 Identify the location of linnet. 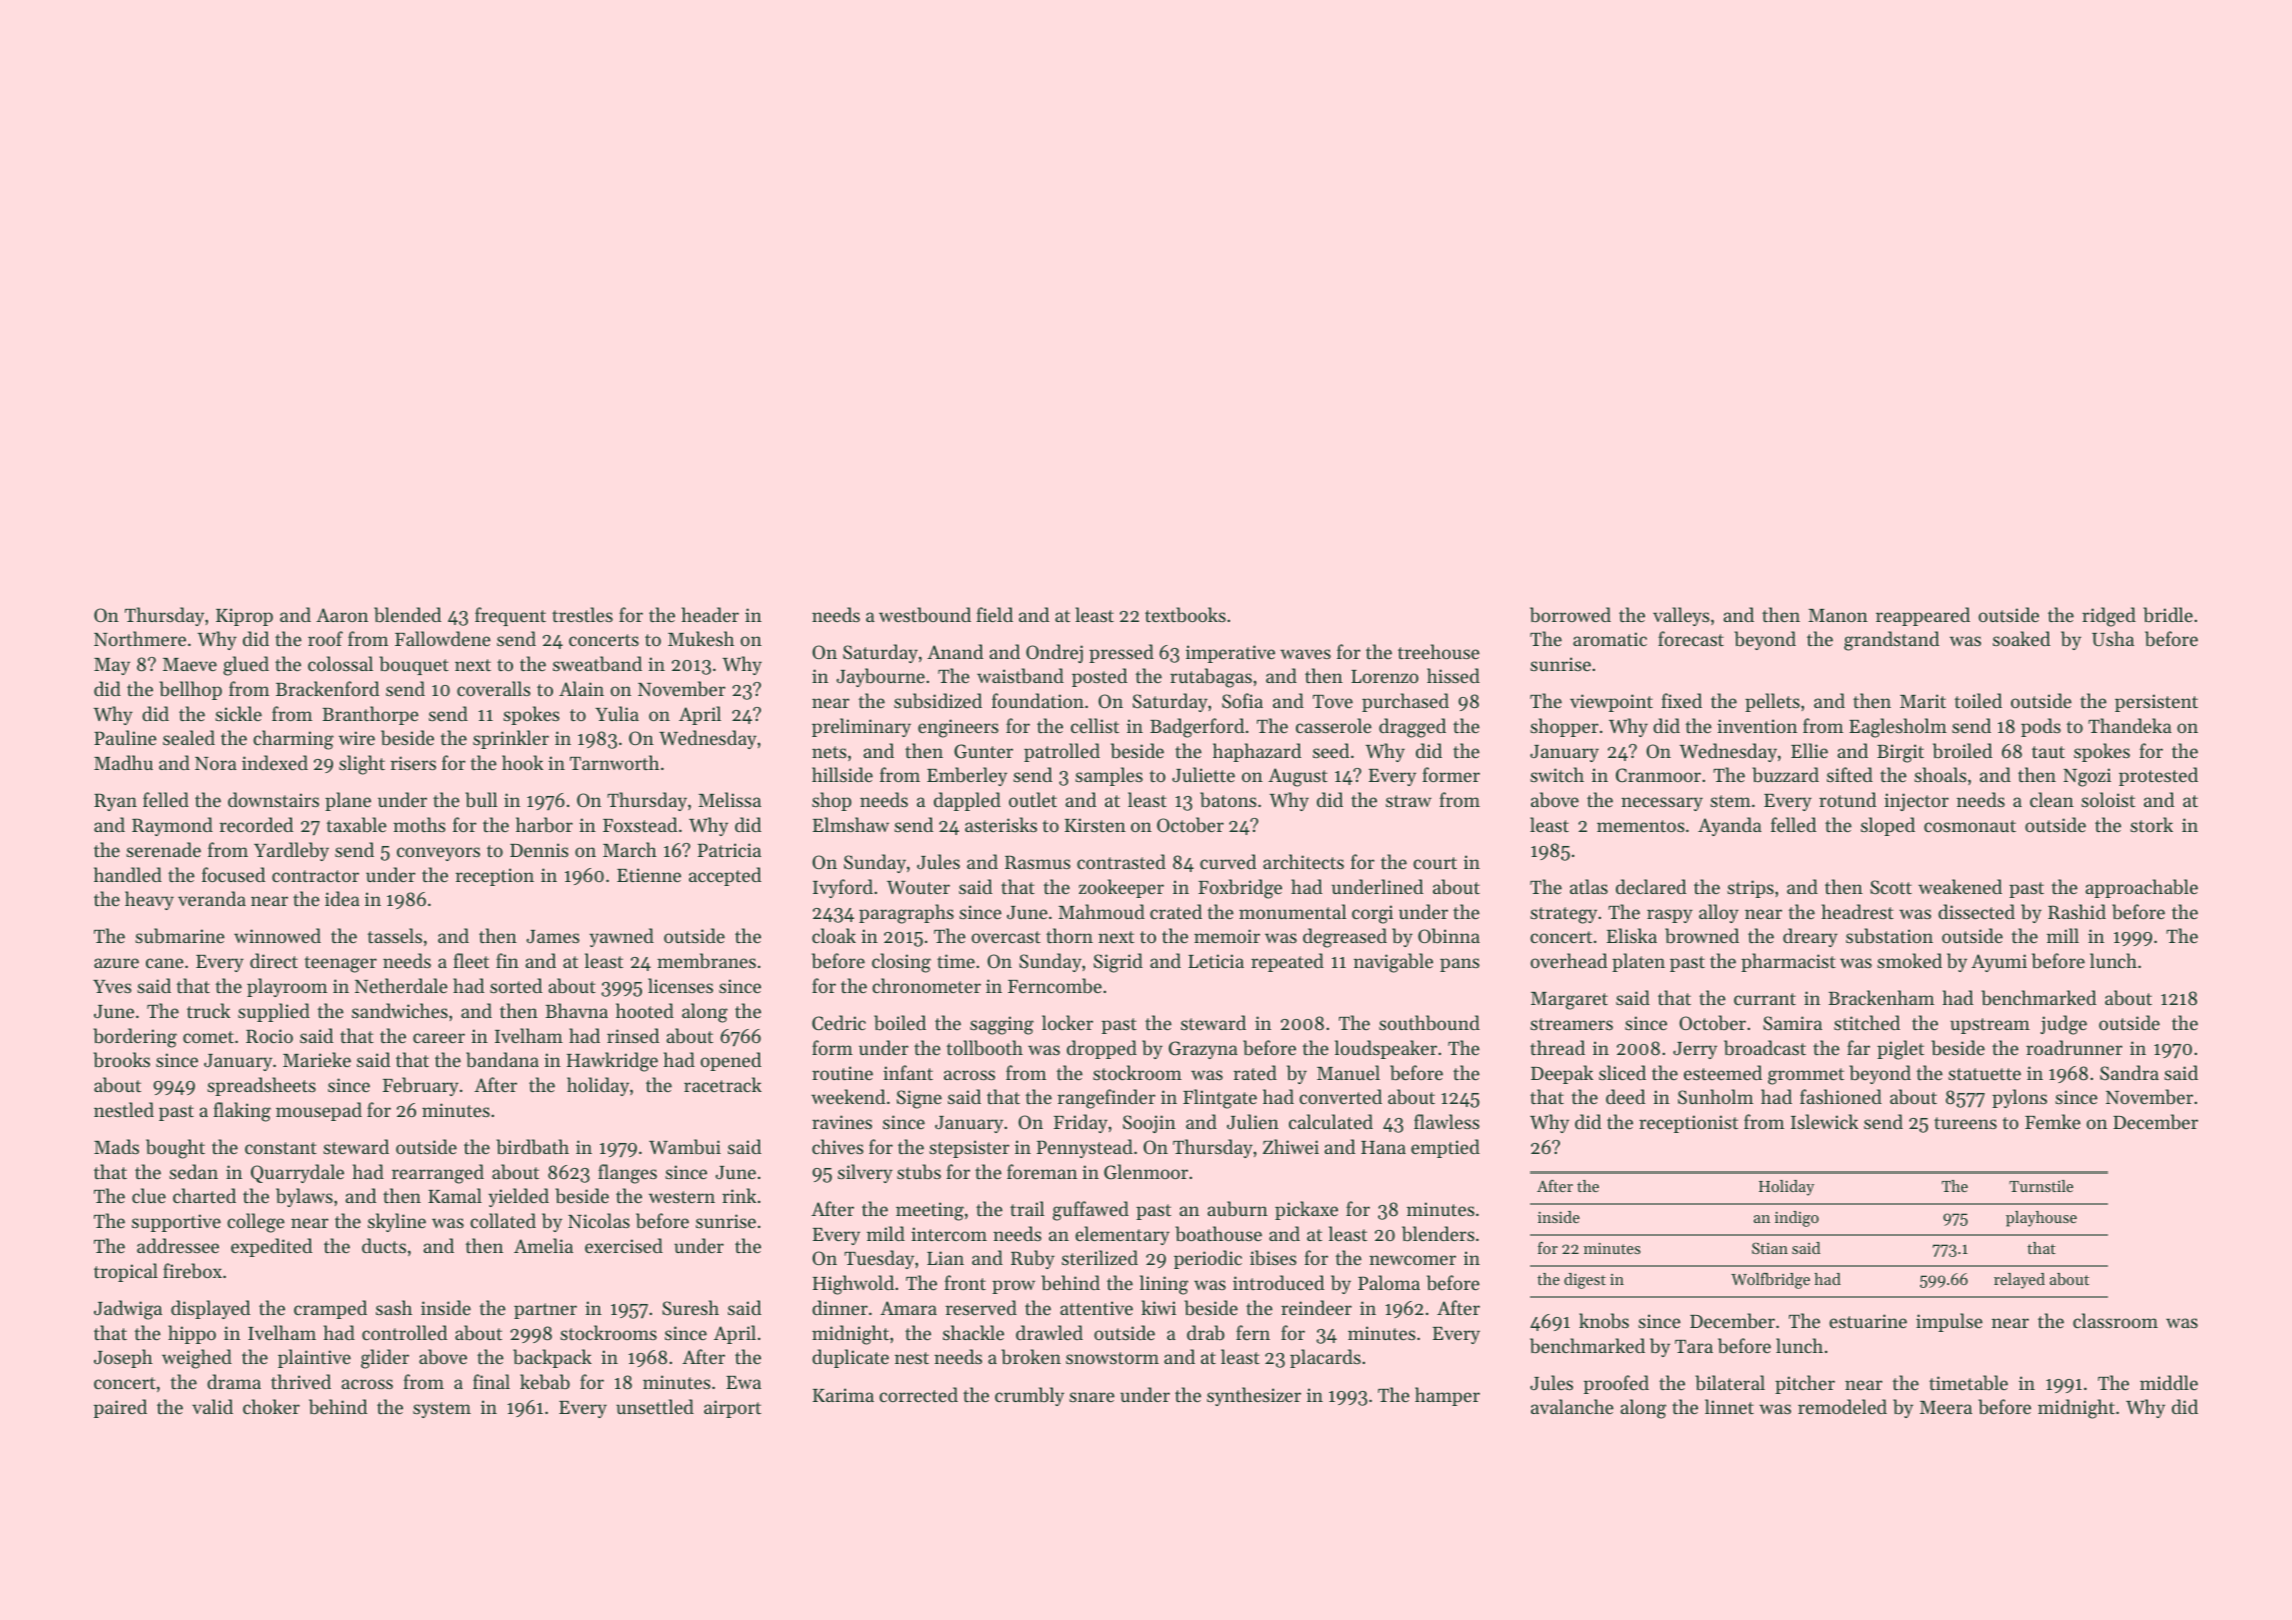
(1729, 1406).
